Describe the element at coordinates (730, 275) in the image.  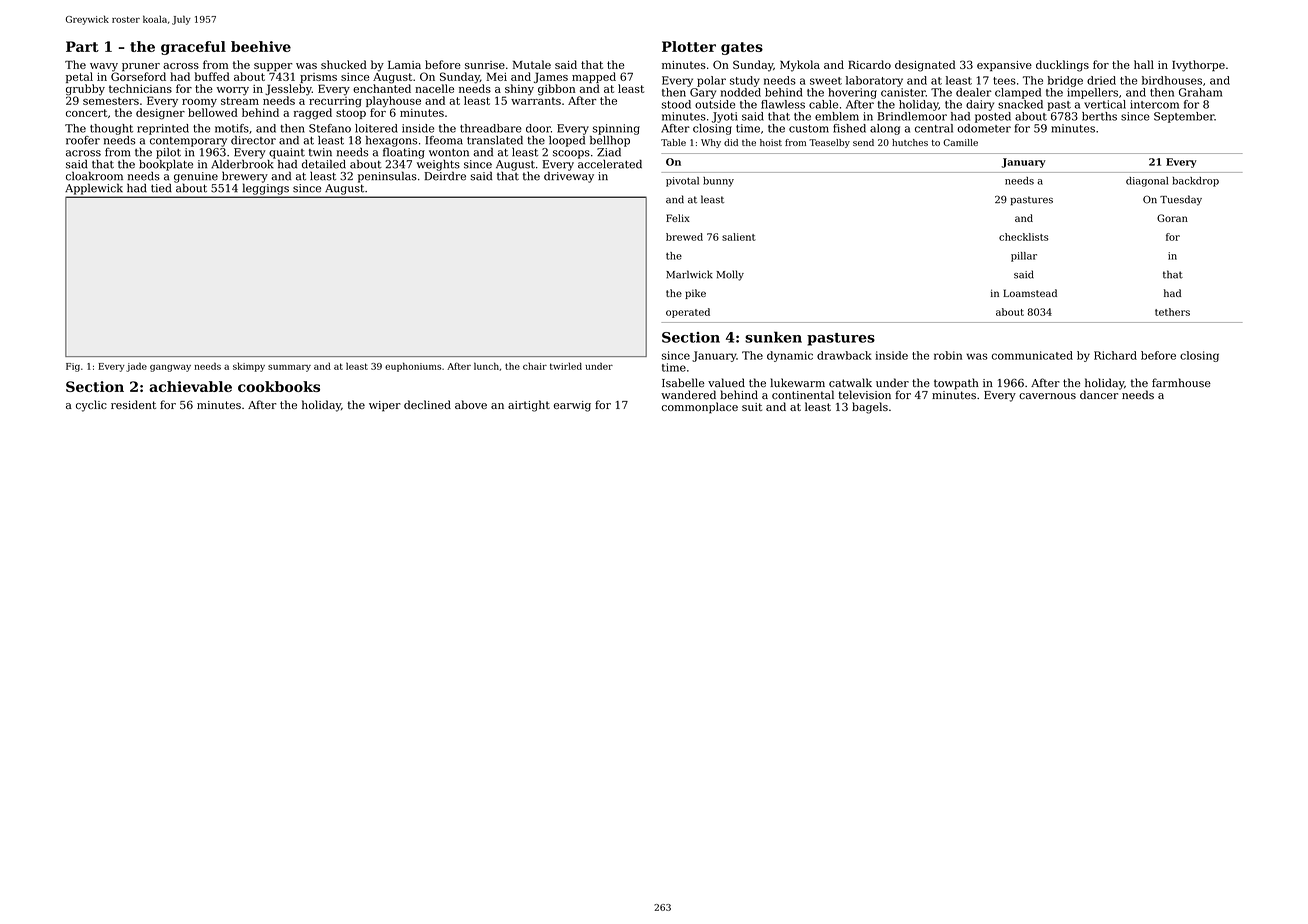
I see `Molly` at that location.
